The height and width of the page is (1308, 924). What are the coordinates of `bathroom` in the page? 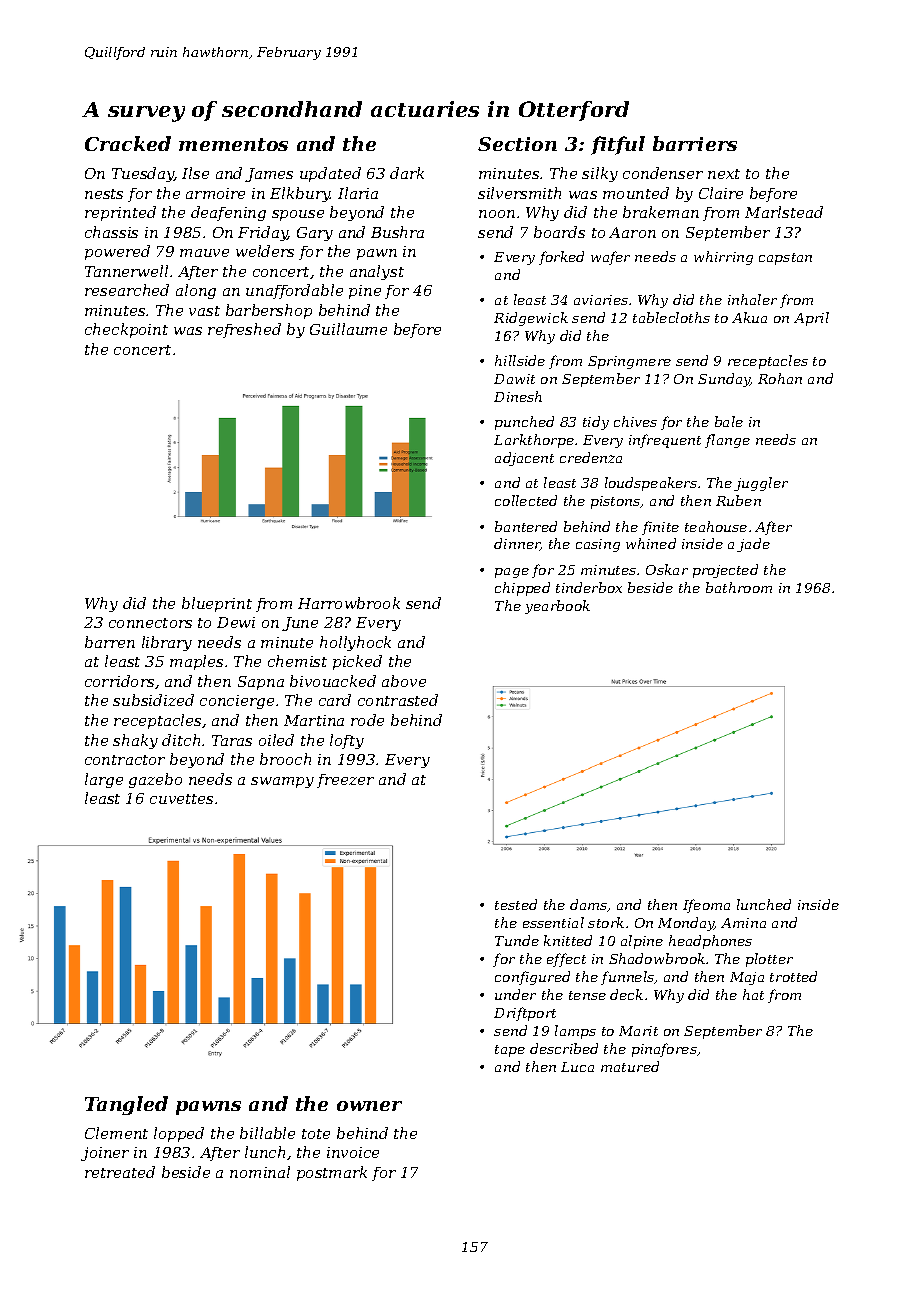 It's located at (739, 587).
